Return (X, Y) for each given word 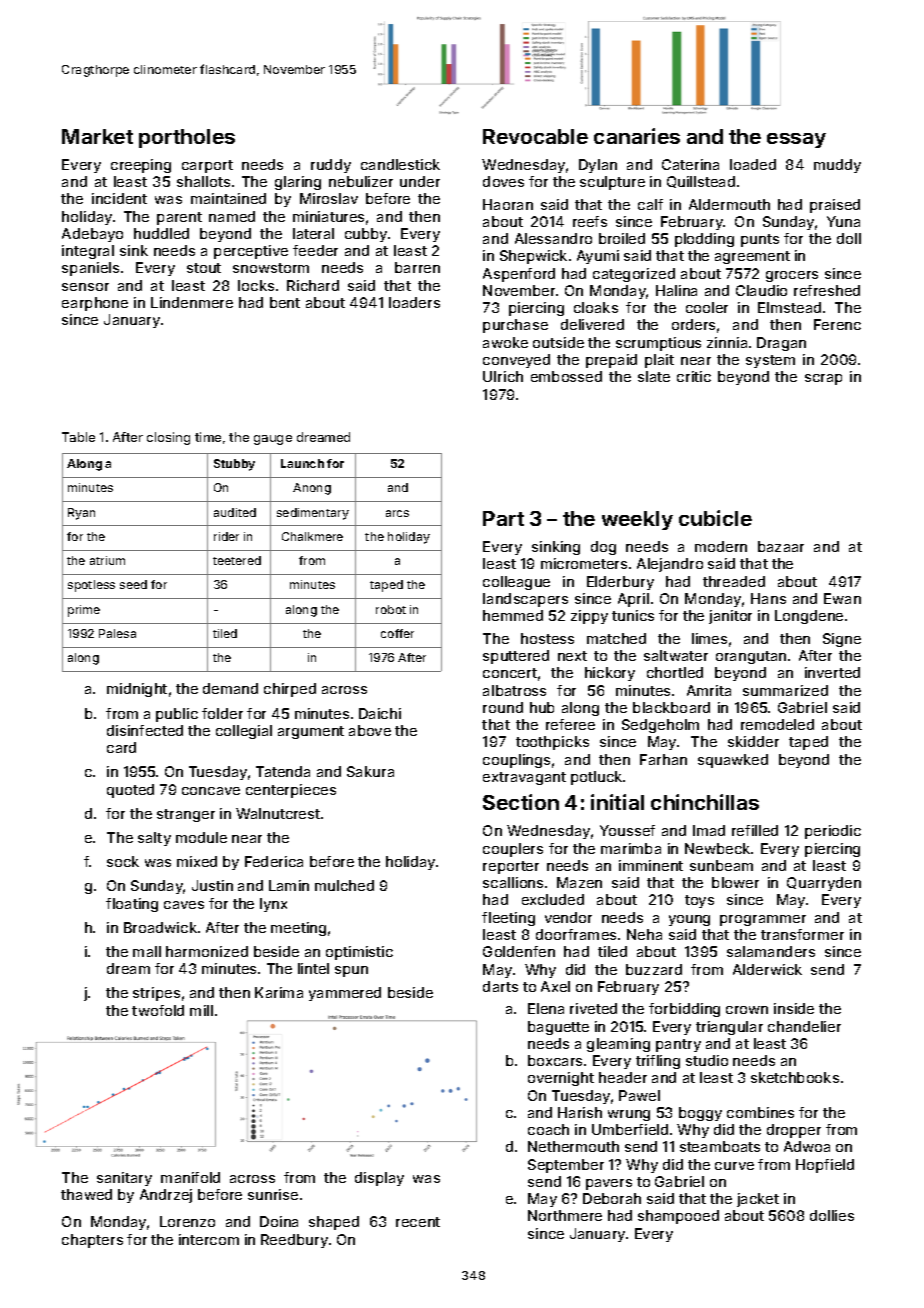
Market (97, 136)
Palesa (117, 633)
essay (796, 140)
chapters (92, 1241)
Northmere (565, 1215)
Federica (274, 861)
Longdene (809, 617)
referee (570, 724)
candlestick (400, 164)
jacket (758, 1200)
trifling (658, 1062)
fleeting (508, 919)
